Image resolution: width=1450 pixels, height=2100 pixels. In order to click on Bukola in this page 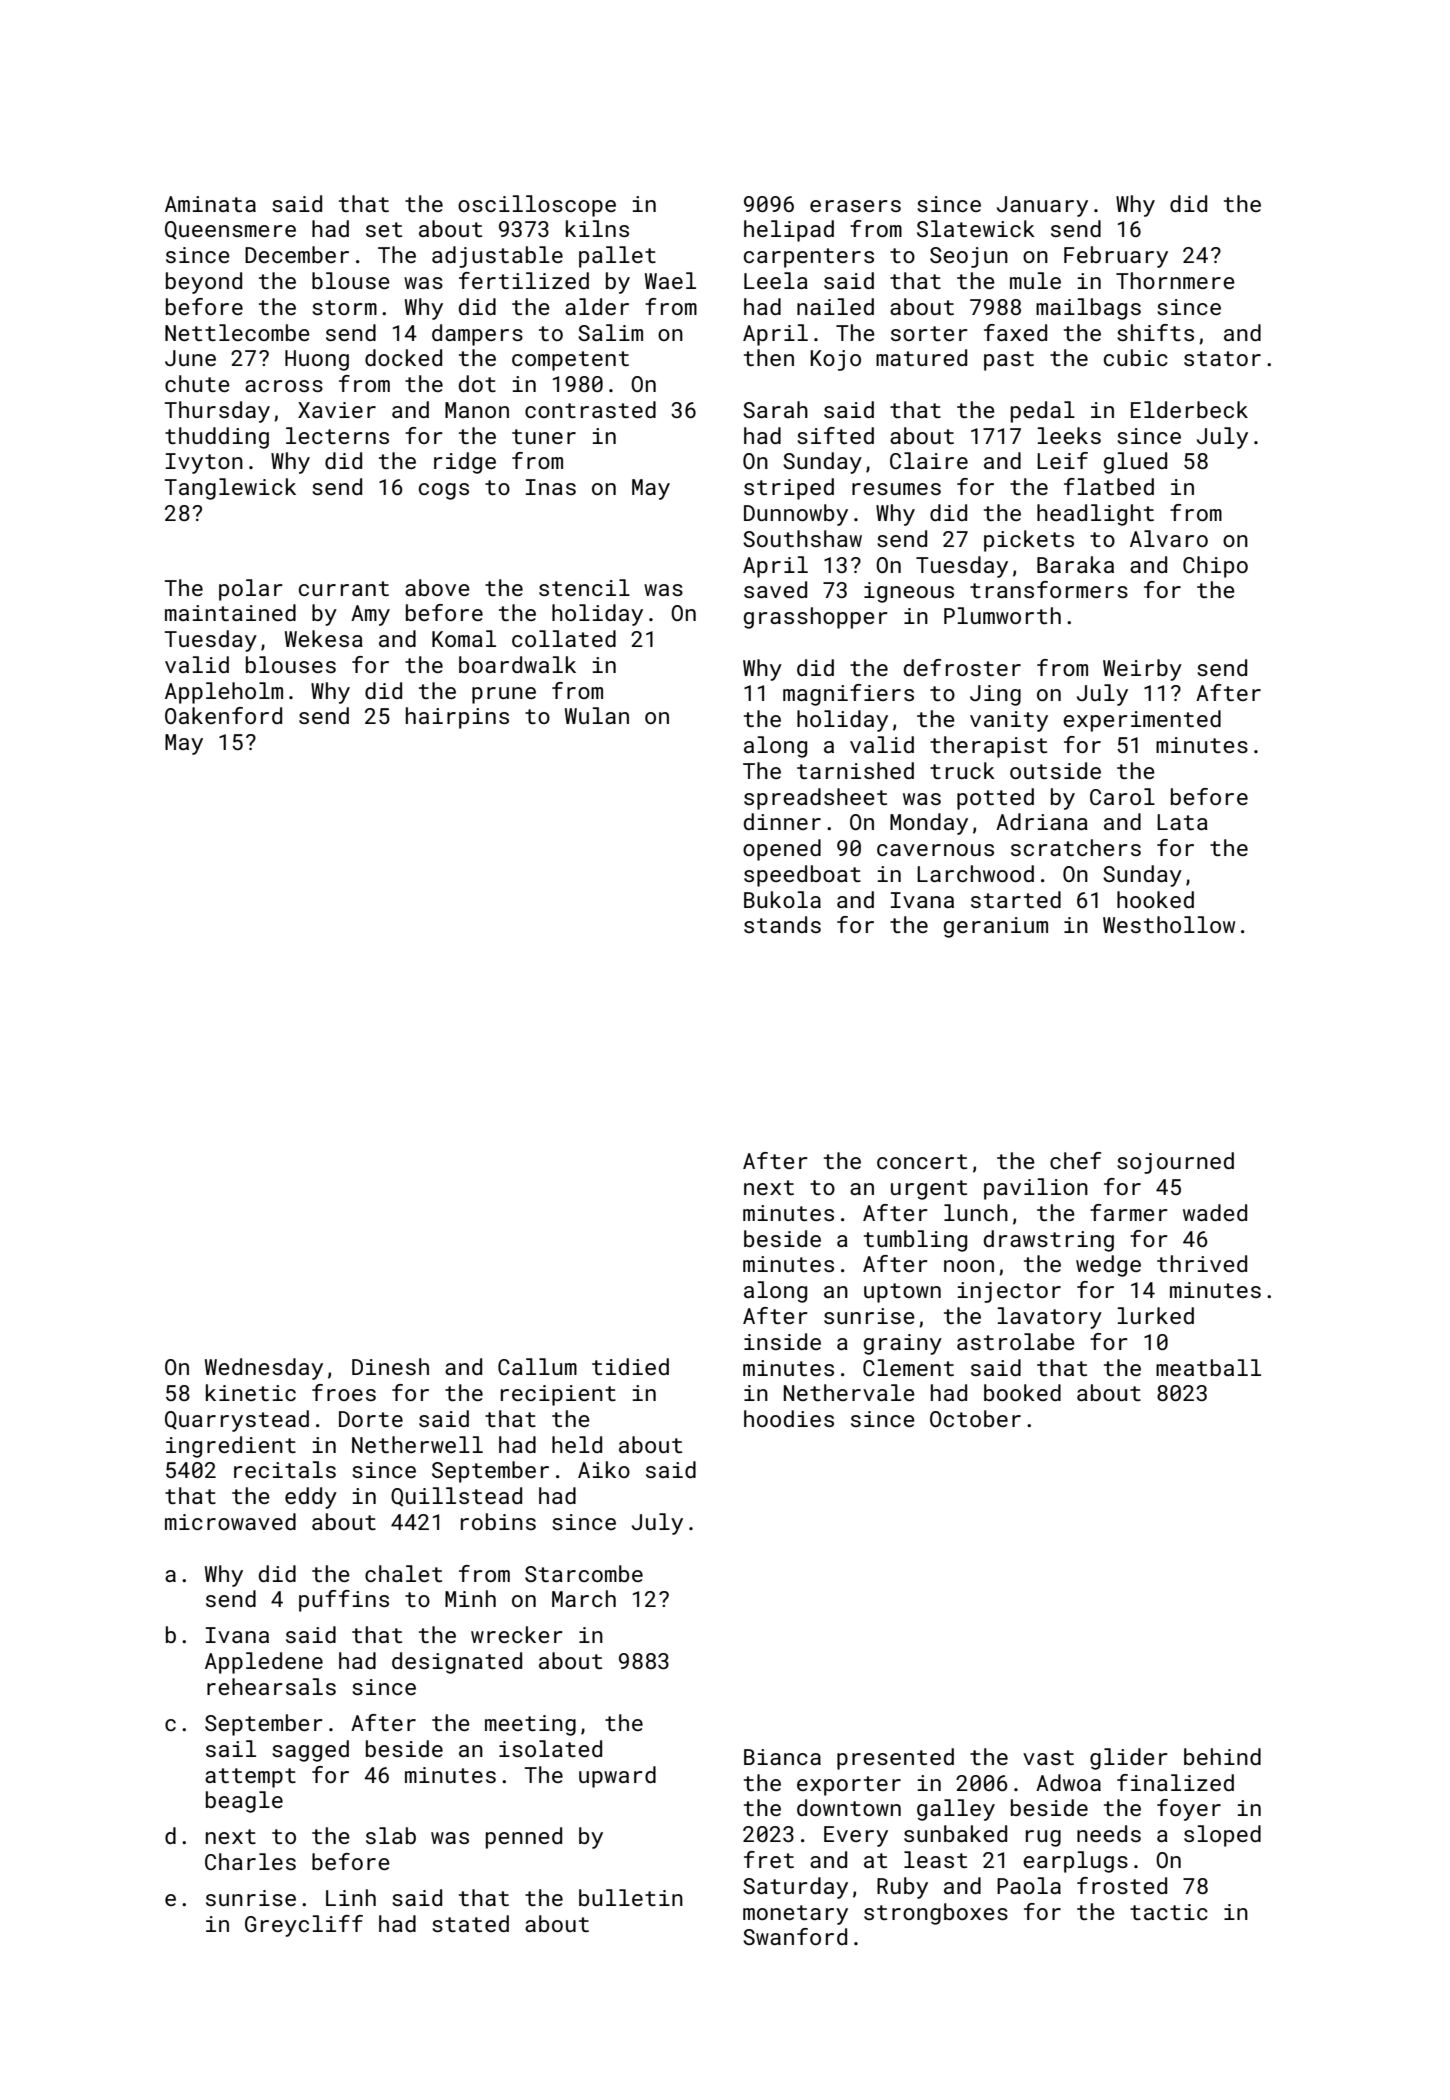, I will do `click(782, 899)`.
